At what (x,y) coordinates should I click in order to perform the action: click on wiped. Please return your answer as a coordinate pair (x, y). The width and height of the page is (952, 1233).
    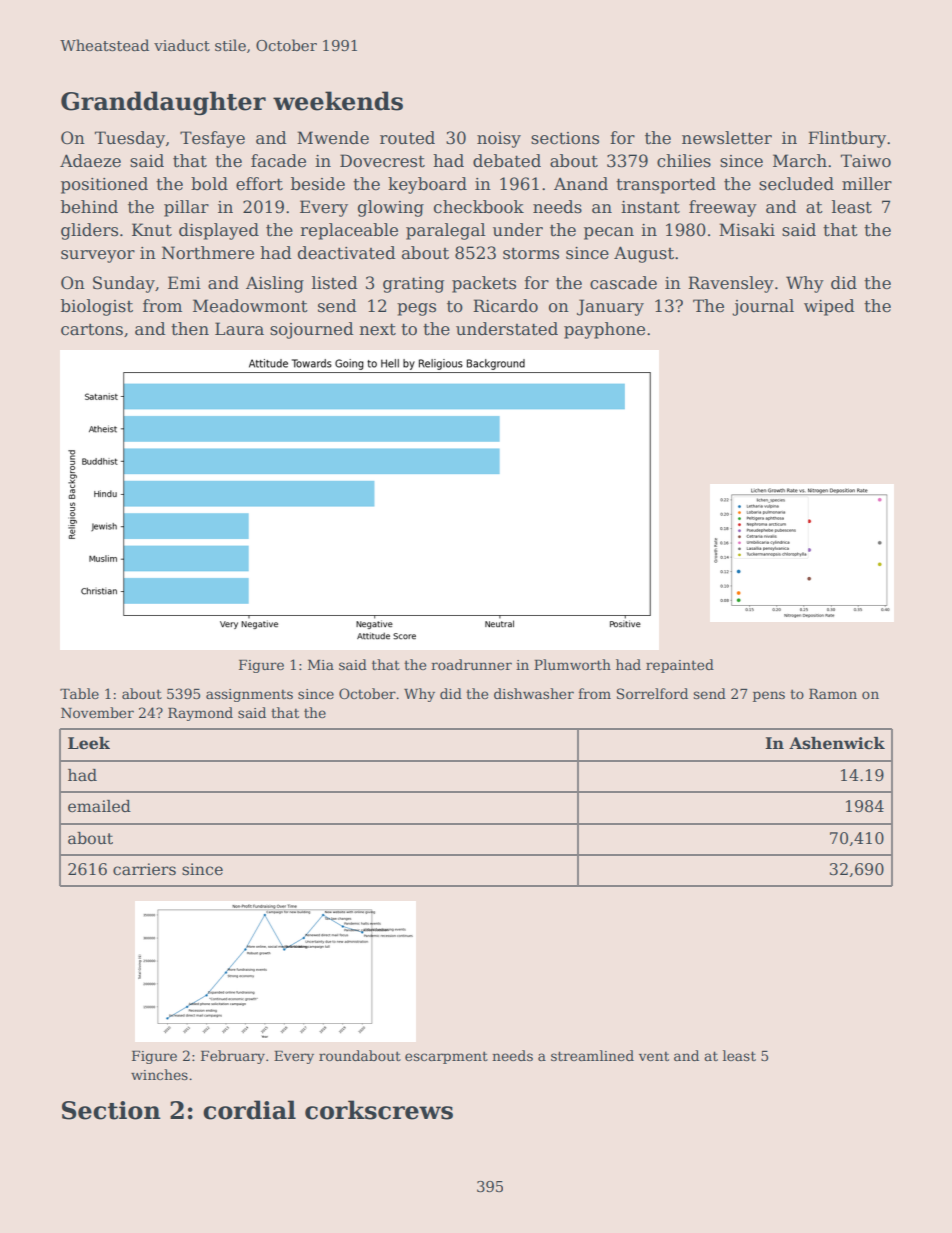
    Looking at the image, I should click on (829, 307).
